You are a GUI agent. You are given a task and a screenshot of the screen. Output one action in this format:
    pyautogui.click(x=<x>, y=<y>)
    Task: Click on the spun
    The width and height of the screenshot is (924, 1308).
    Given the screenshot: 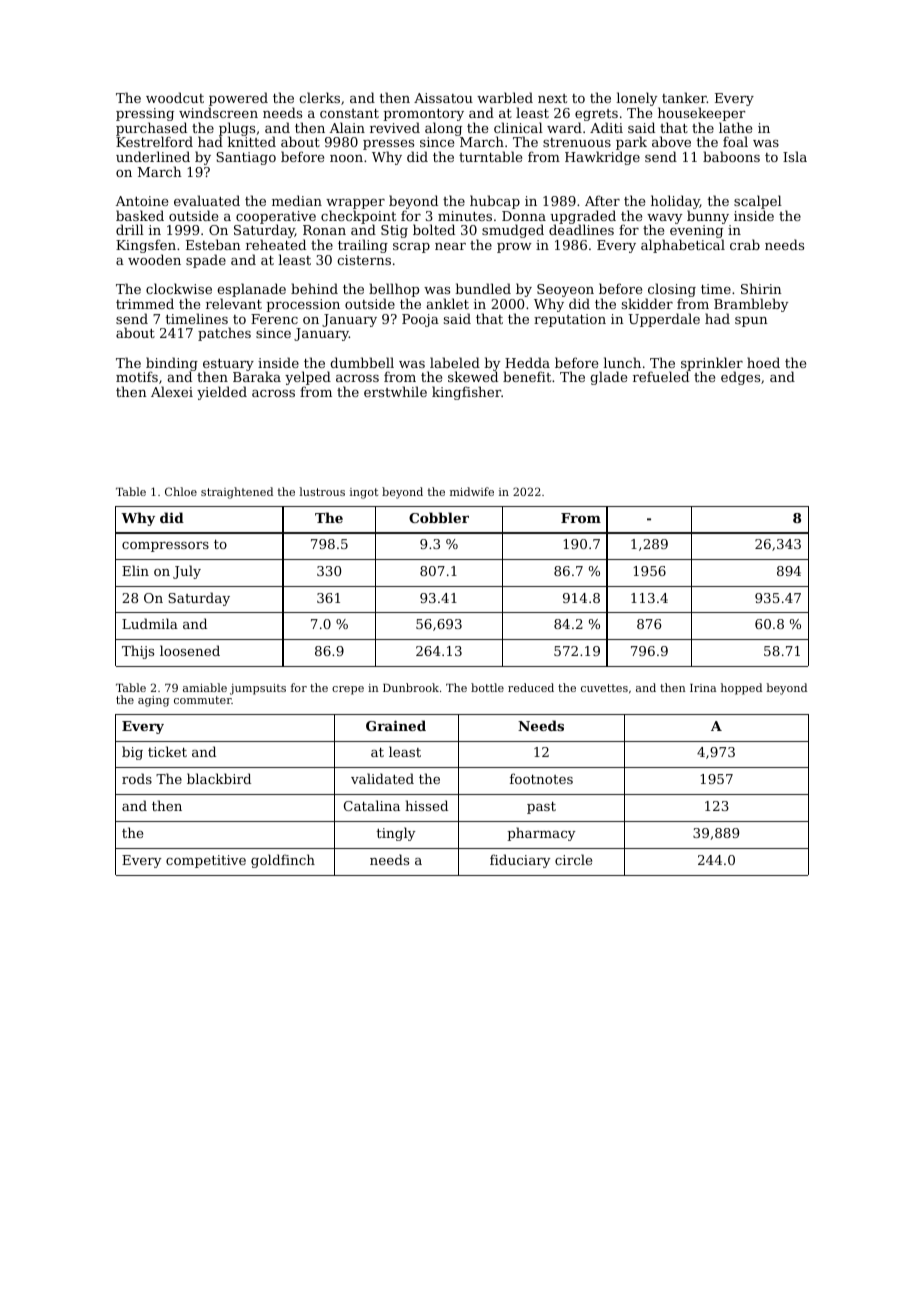 What is the action you would take?
    pyautogui.click(x=751, y=322)
